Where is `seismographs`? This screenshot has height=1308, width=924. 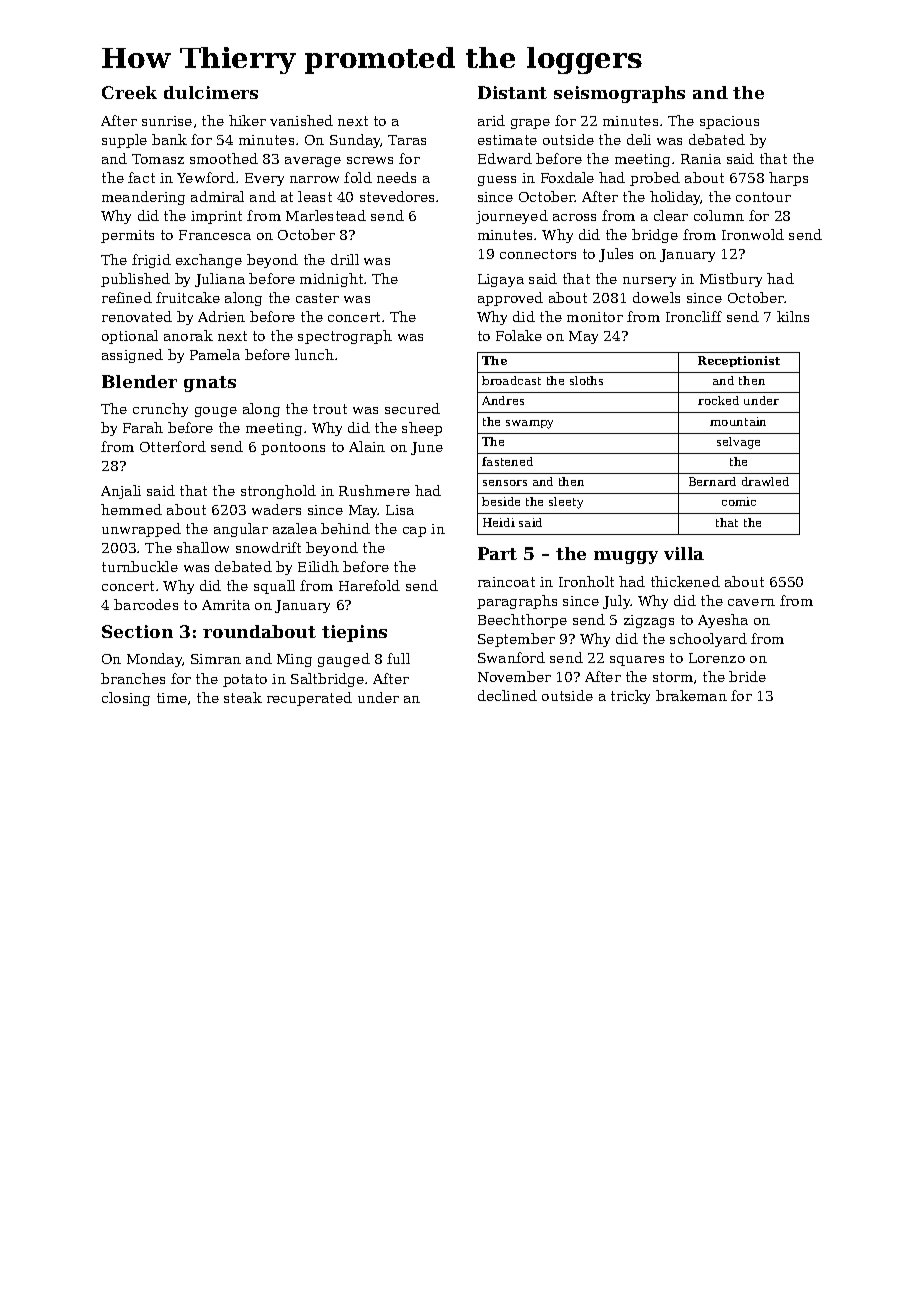
seismographs is located at coordinates (619, 94).
